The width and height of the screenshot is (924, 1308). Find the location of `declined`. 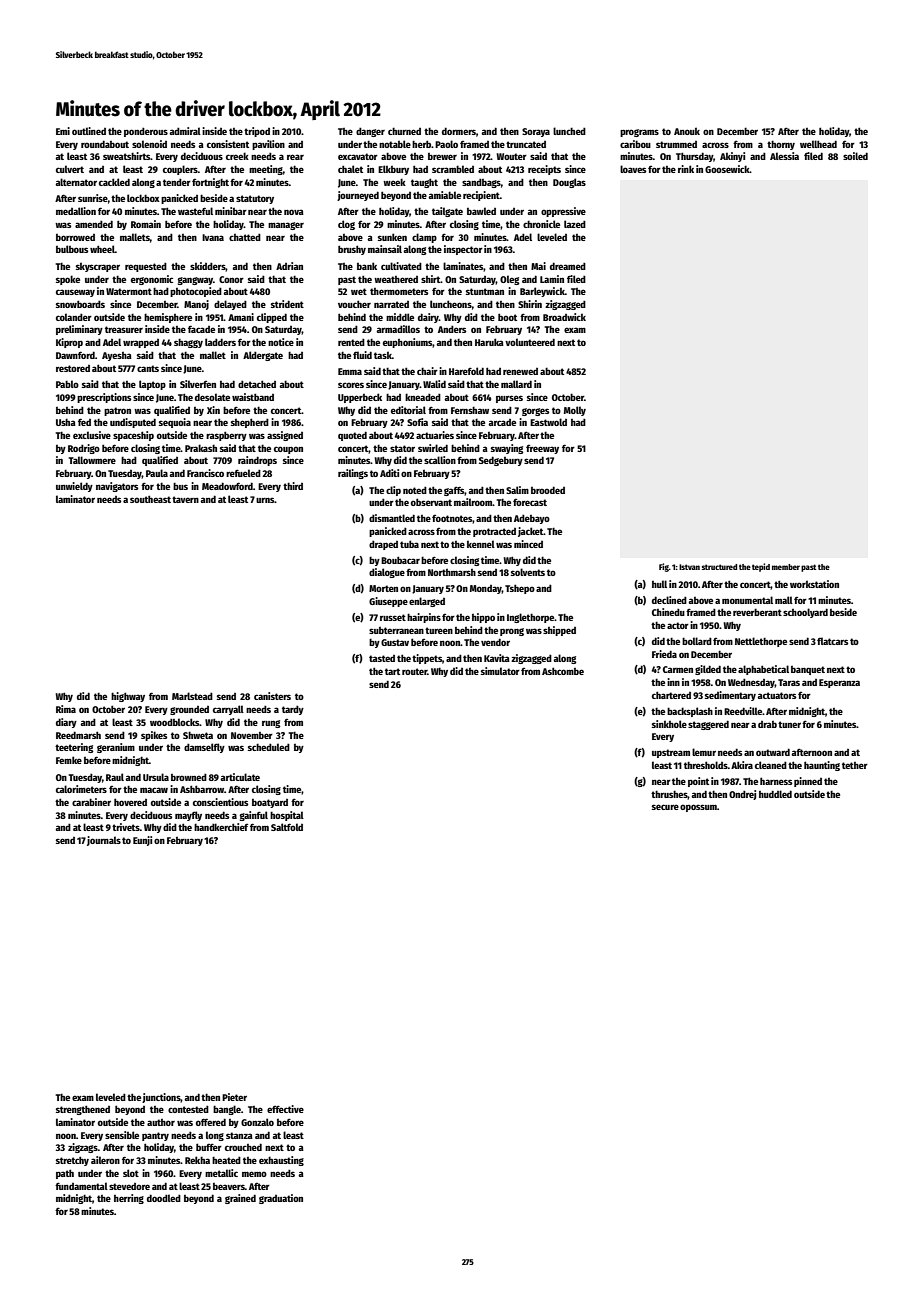

declined is located at coordinates (669, 600).
